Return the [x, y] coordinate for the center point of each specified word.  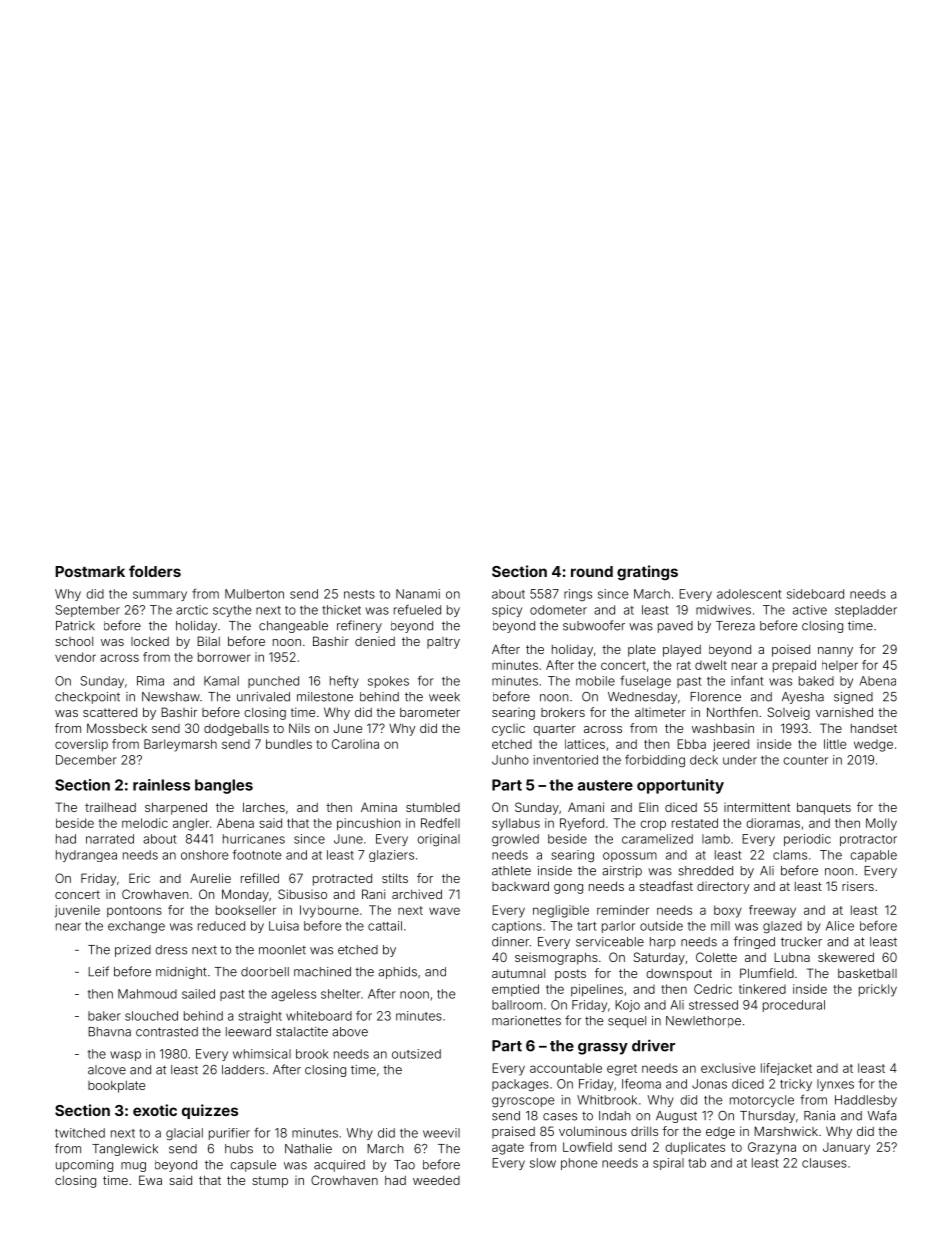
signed [853, 698]
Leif [98, 971]
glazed [782, 927]
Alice [840, 926]
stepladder [866, 611]
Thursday [767, 1117]
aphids [397, 973]
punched [273, 682]
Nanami [418, 594]
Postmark [90, 571]
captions [517, 927]
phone [579, 1164]
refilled [260, 878]
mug [133, 1167]
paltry [443, 643]
